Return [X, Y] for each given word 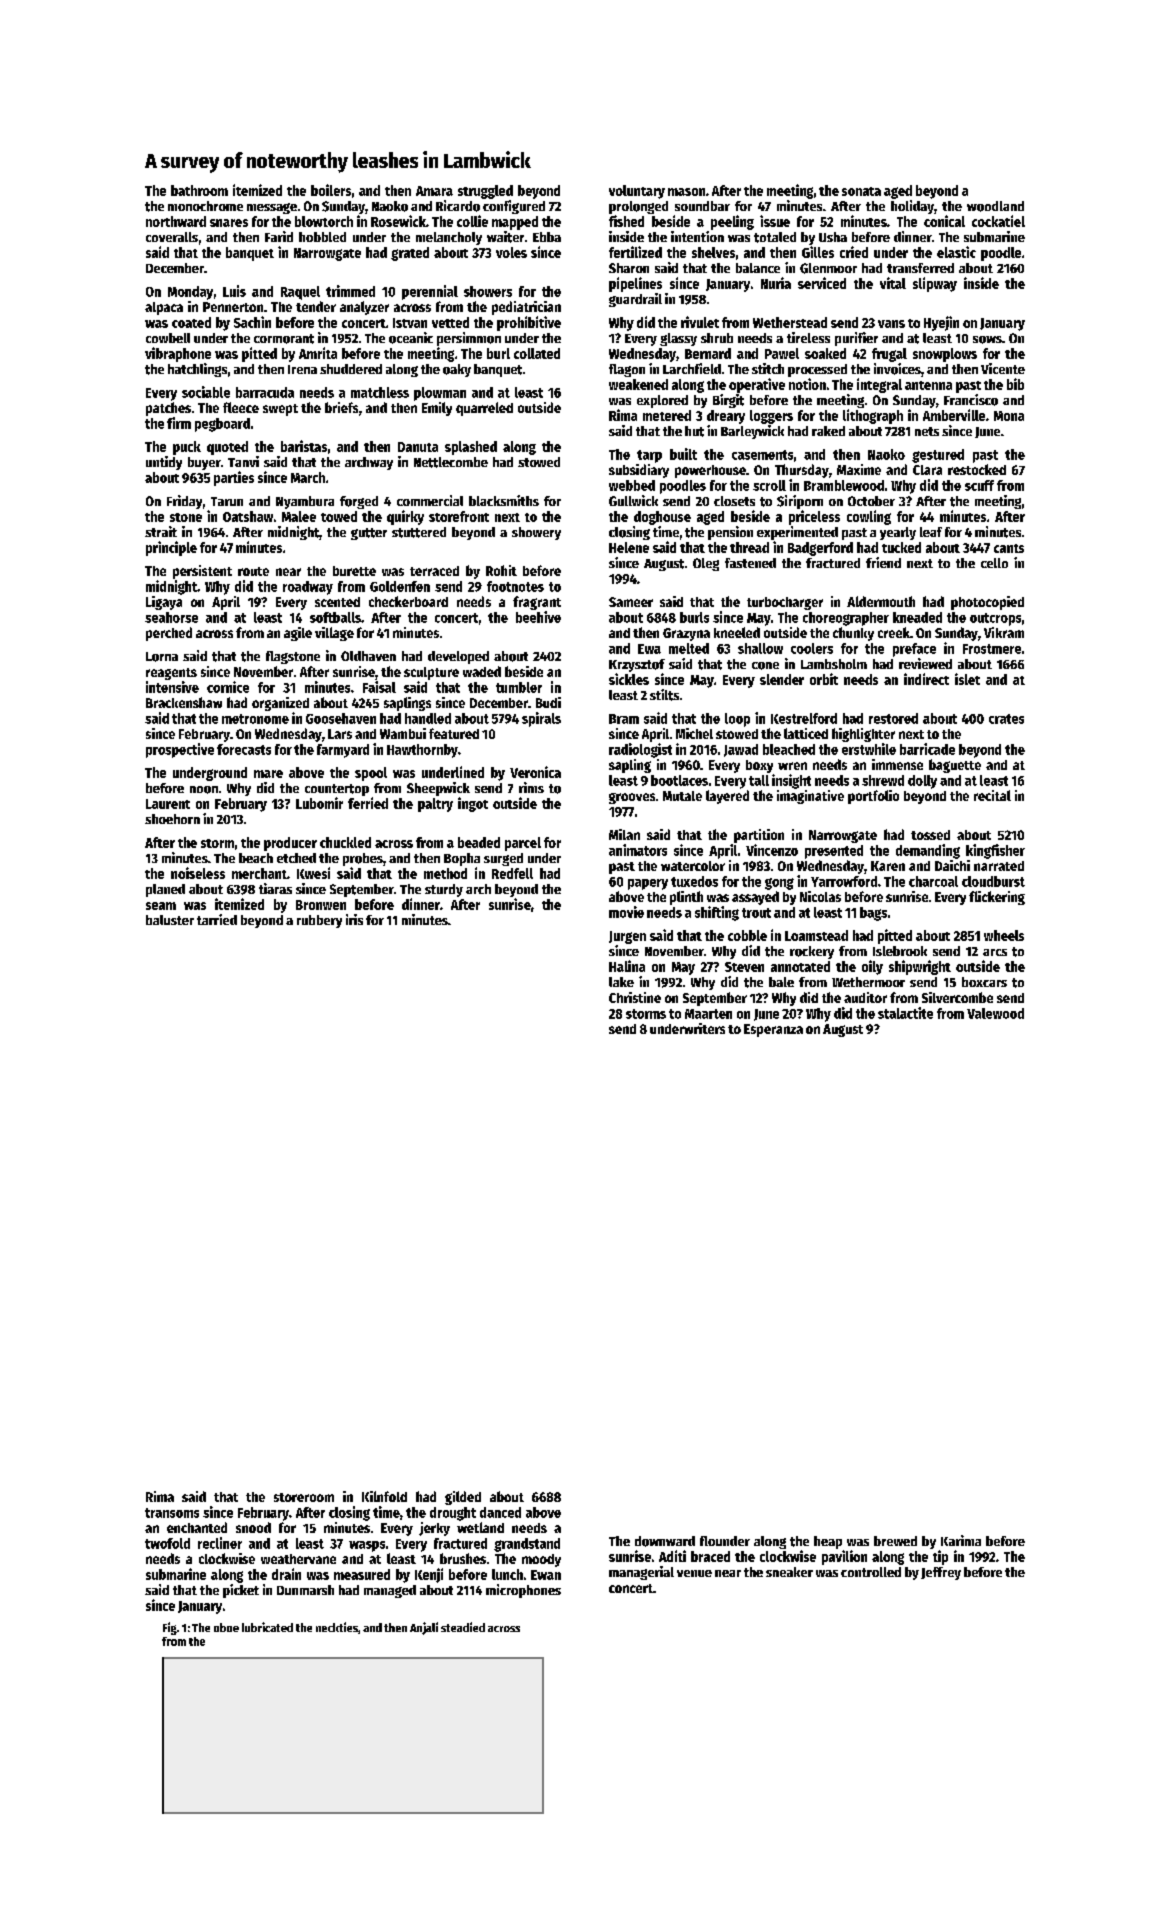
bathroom [199, 190]
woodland [995, 206]
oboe [226, 1627]
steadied [463, 1627]
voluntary [637, 192]
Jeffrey [941, 1573]
